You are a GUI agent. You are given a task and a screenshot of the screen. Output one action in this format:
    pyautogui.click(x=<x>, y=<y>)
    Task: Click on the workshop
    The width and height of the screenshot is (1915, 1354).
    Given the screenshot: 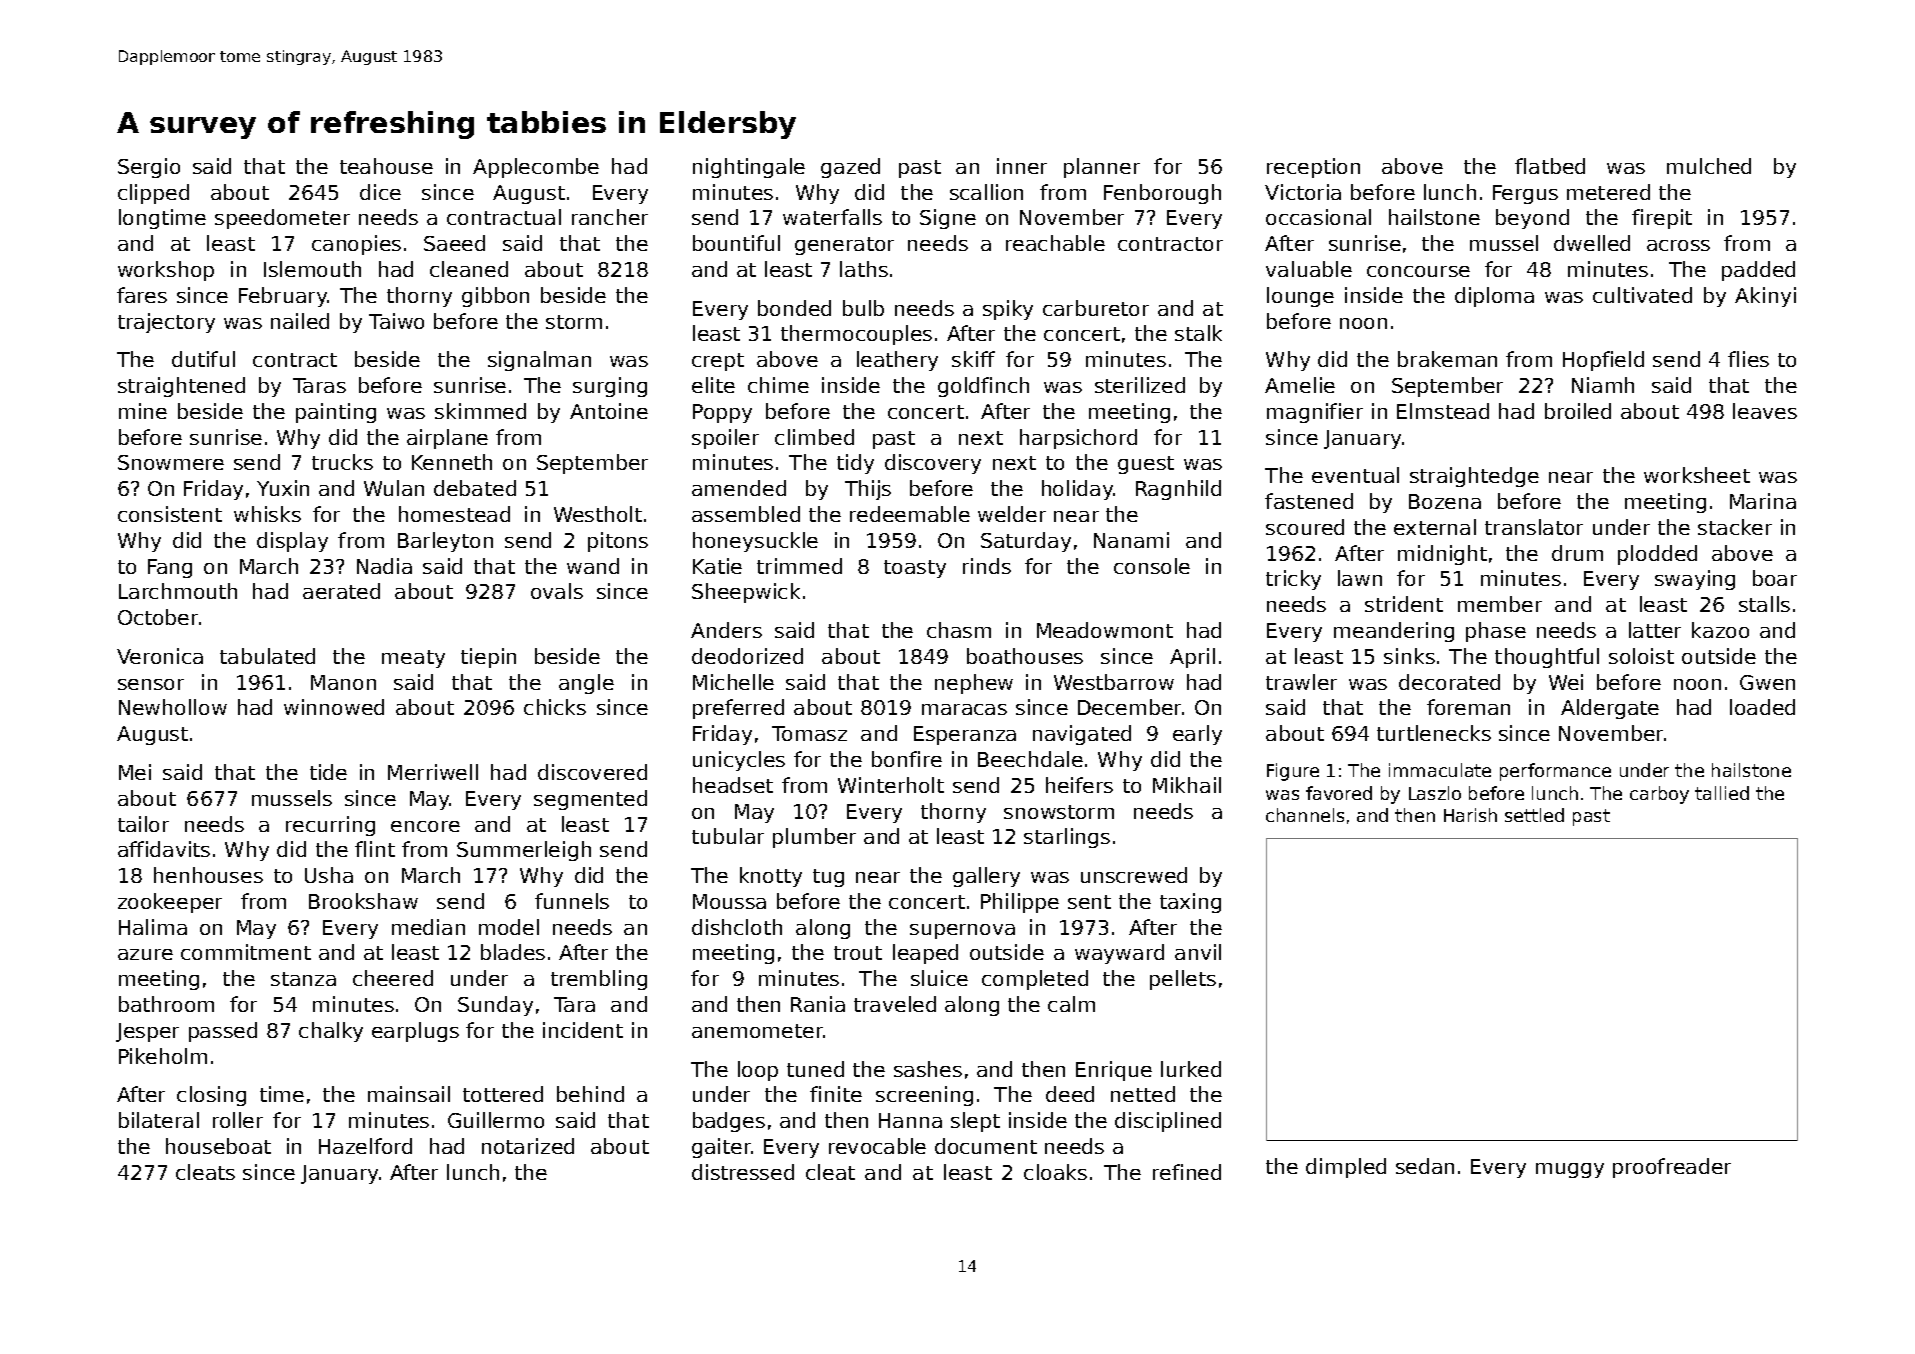 What is the action you would take?
    pyautogui.click(x=166, y=271)
